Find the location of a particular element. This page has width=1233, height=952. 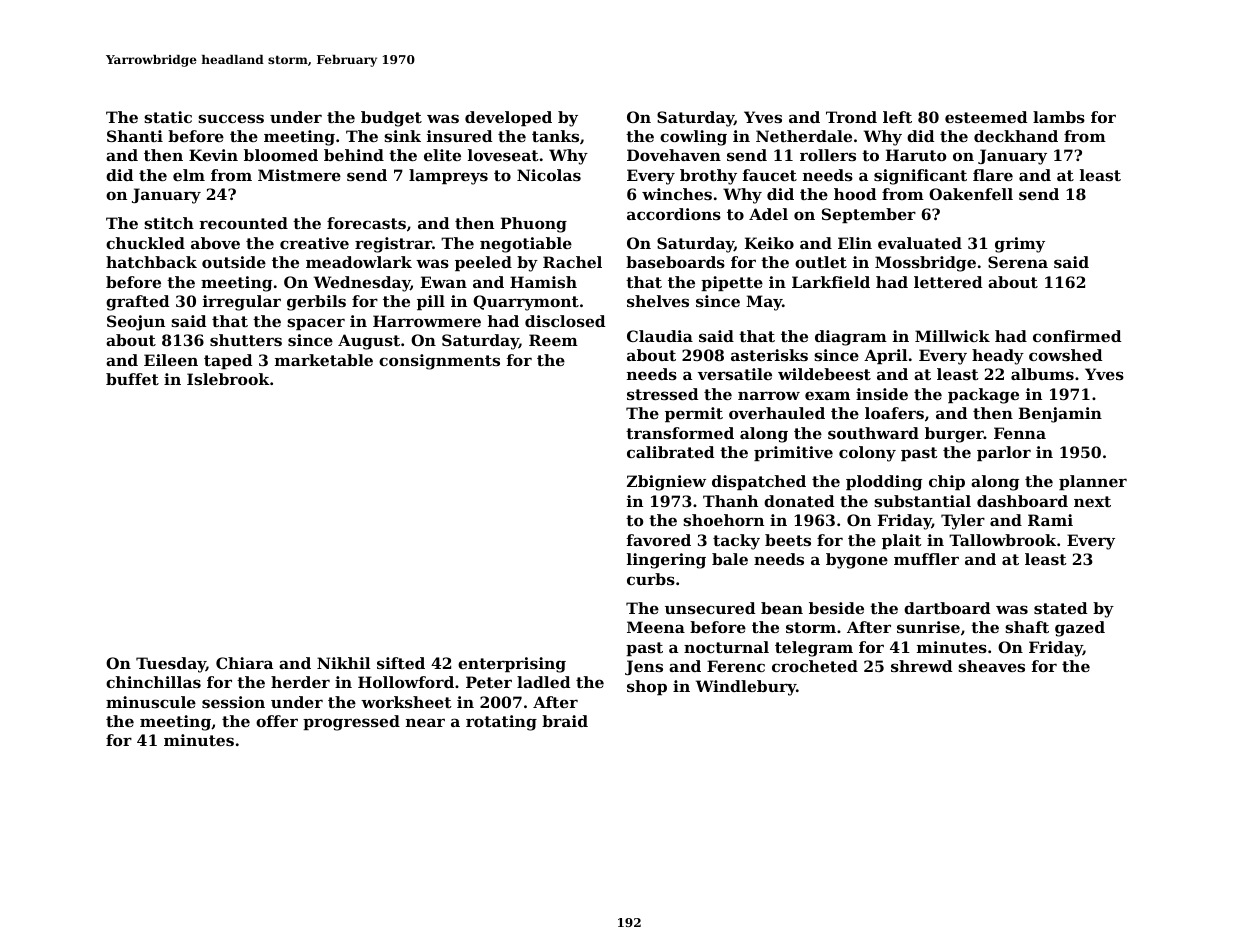

budget is located at coordinates (391, 119).
